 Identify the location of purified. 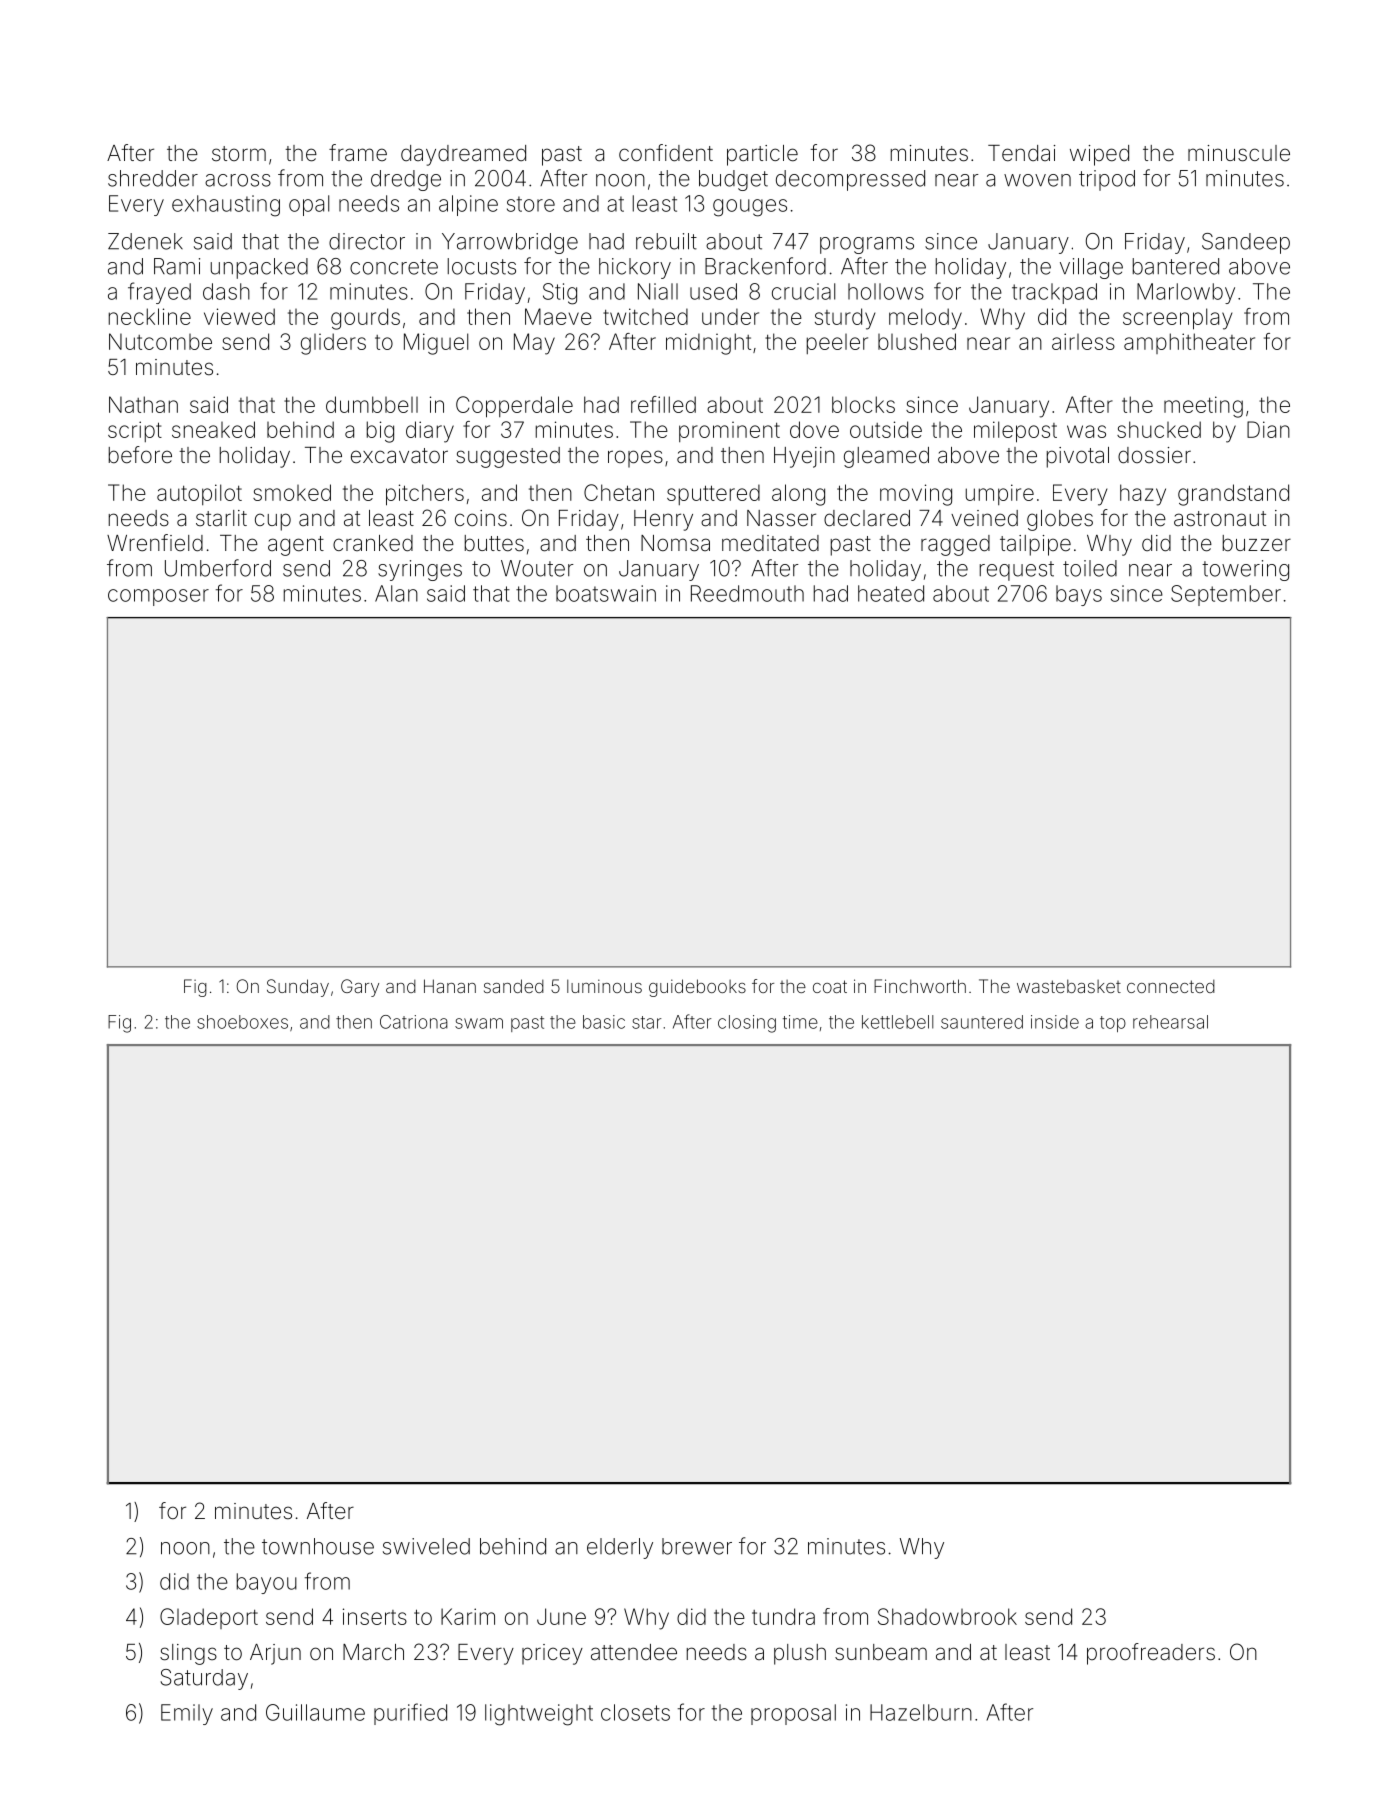
(410, 1714).
